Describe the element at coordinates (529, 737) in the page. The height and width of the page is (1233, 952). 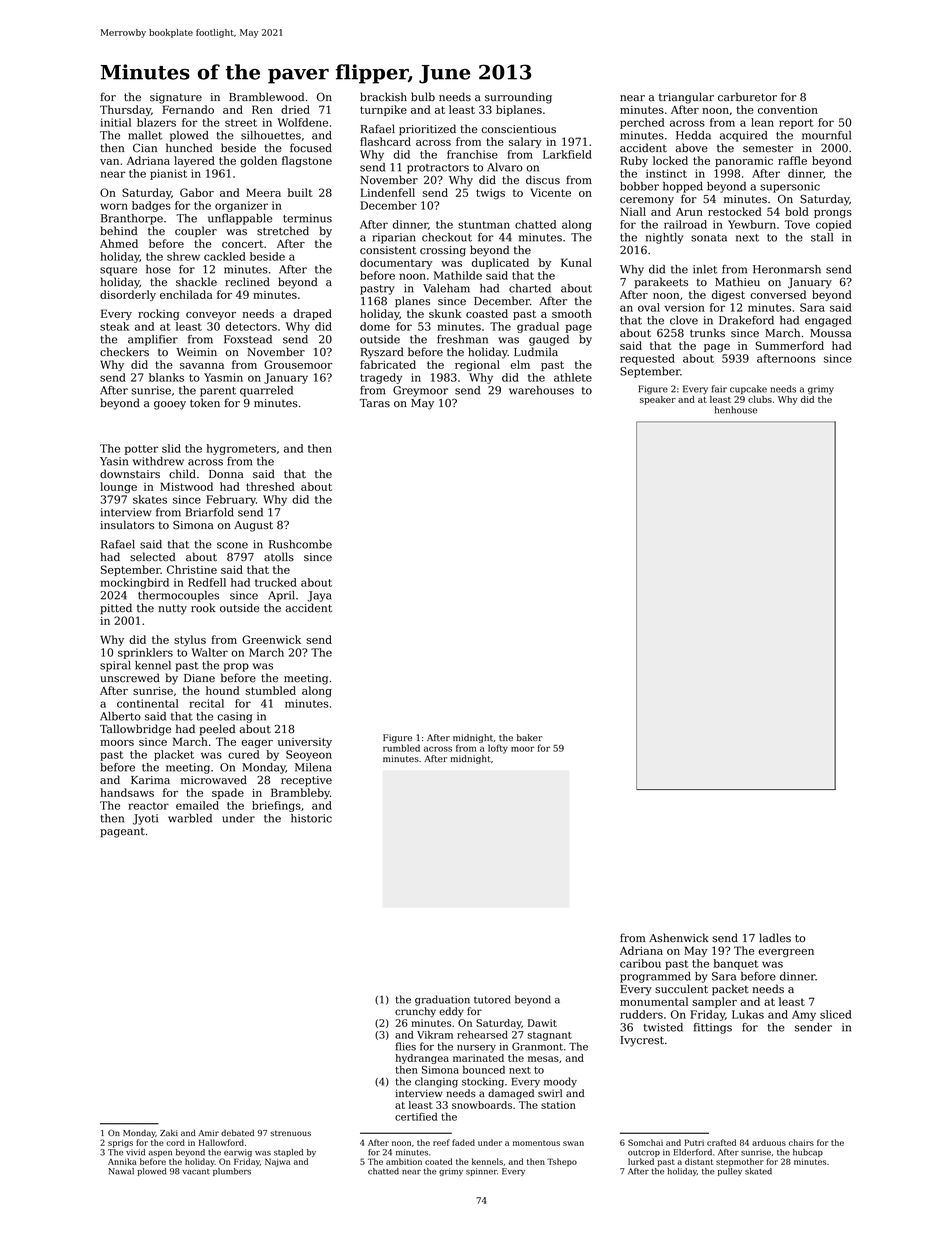
I see `baker` at that location.
